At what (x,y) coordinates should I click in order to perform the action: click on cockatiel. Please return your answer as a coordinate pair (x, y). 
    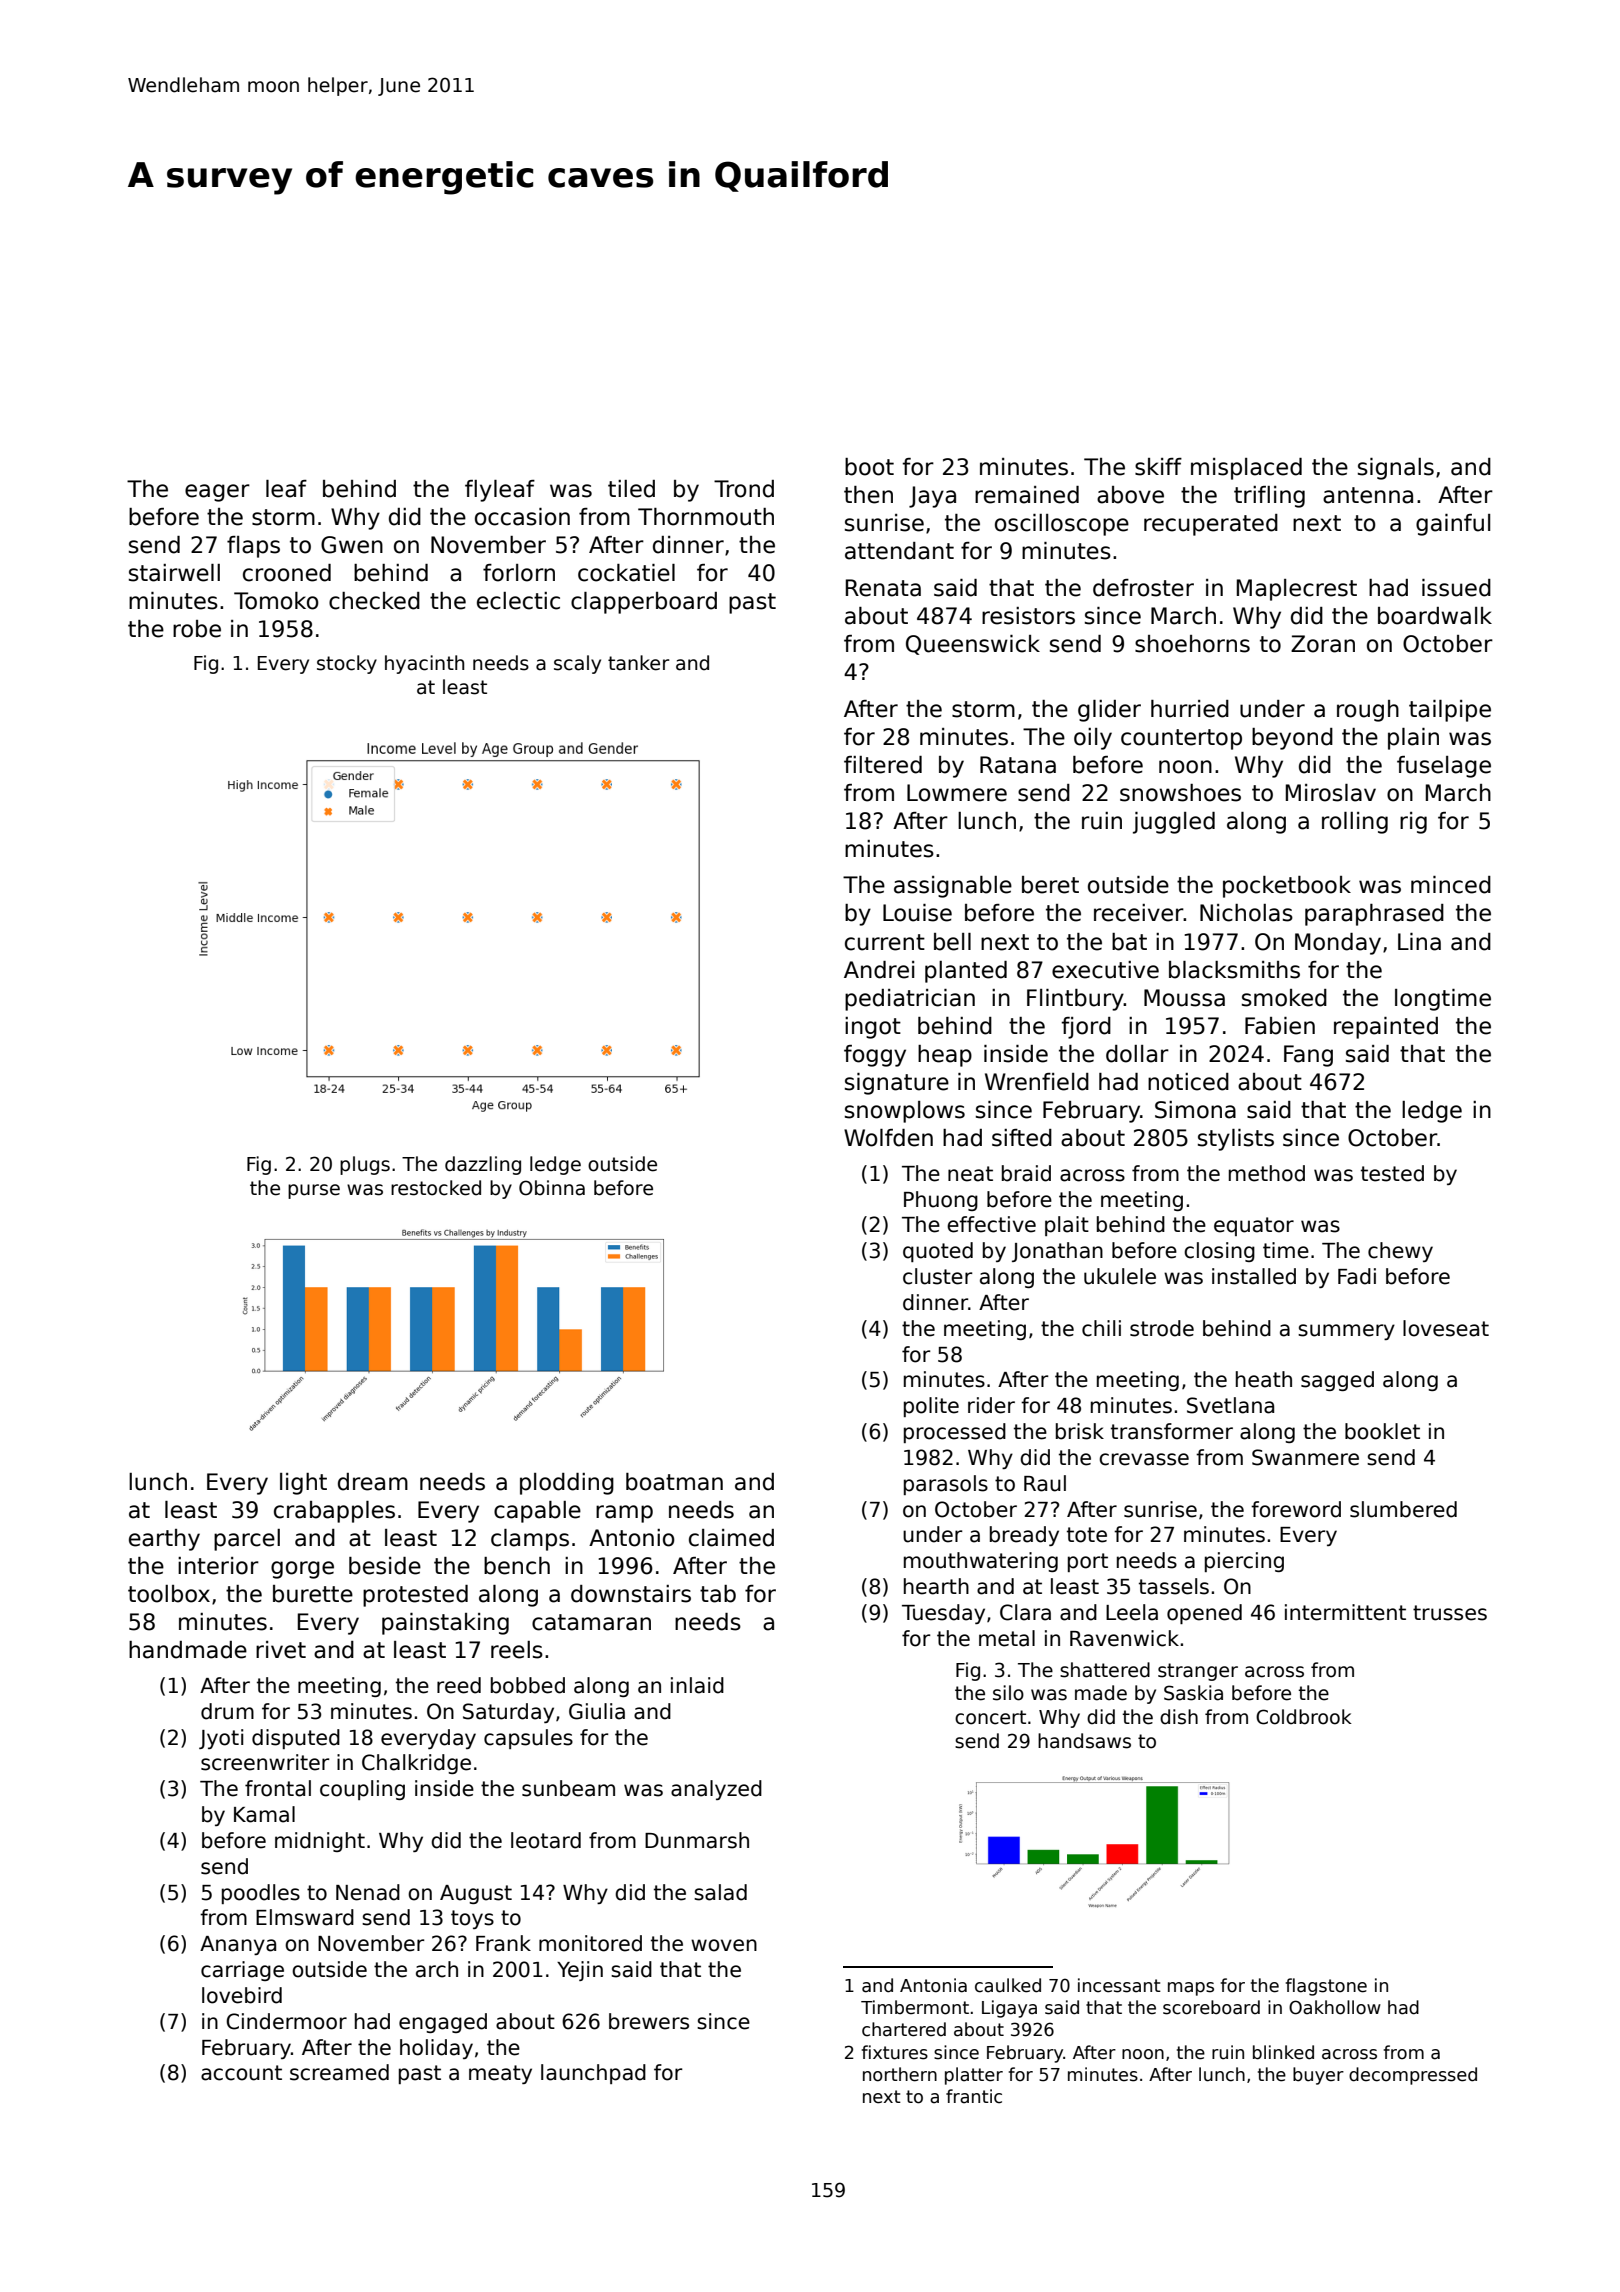
    Looking at the image, I should click on (626, 573).
